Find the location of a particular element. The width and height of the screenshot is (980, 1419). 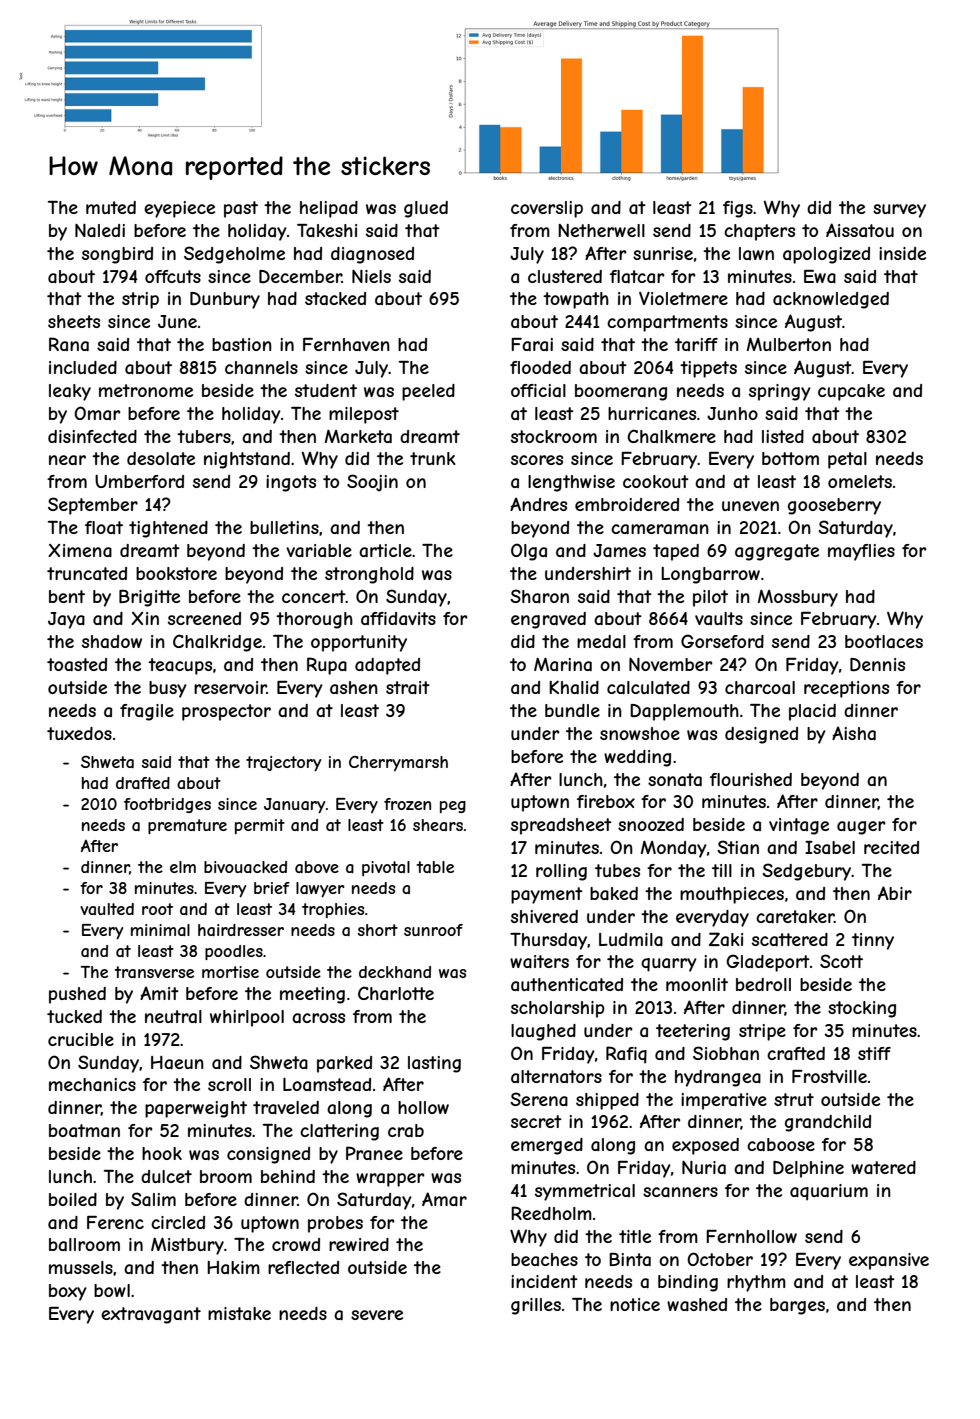

charcoal is located at coordinates (760, 687).
